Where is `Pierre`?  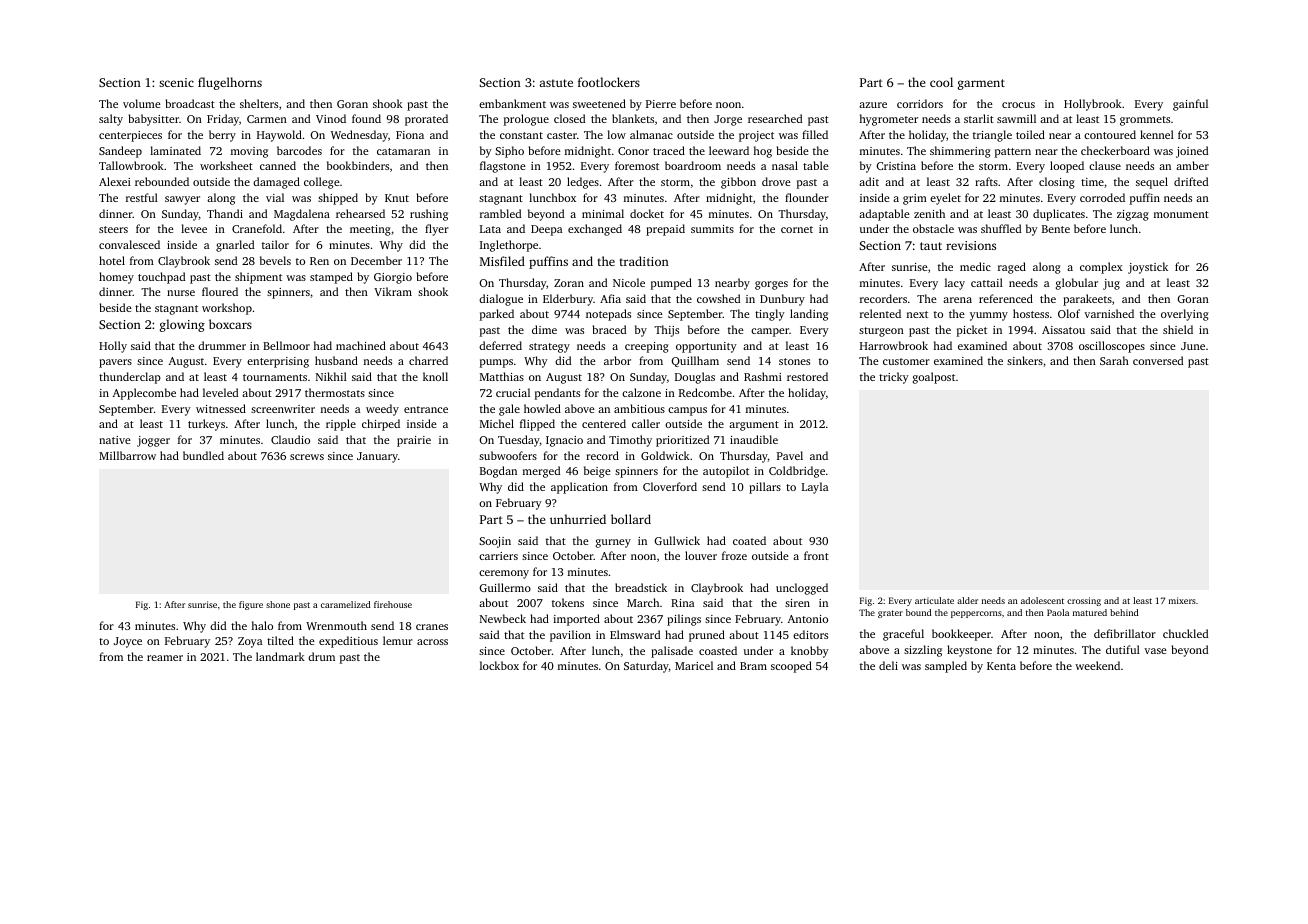 Pierre is located at coordinates (661, 104).
